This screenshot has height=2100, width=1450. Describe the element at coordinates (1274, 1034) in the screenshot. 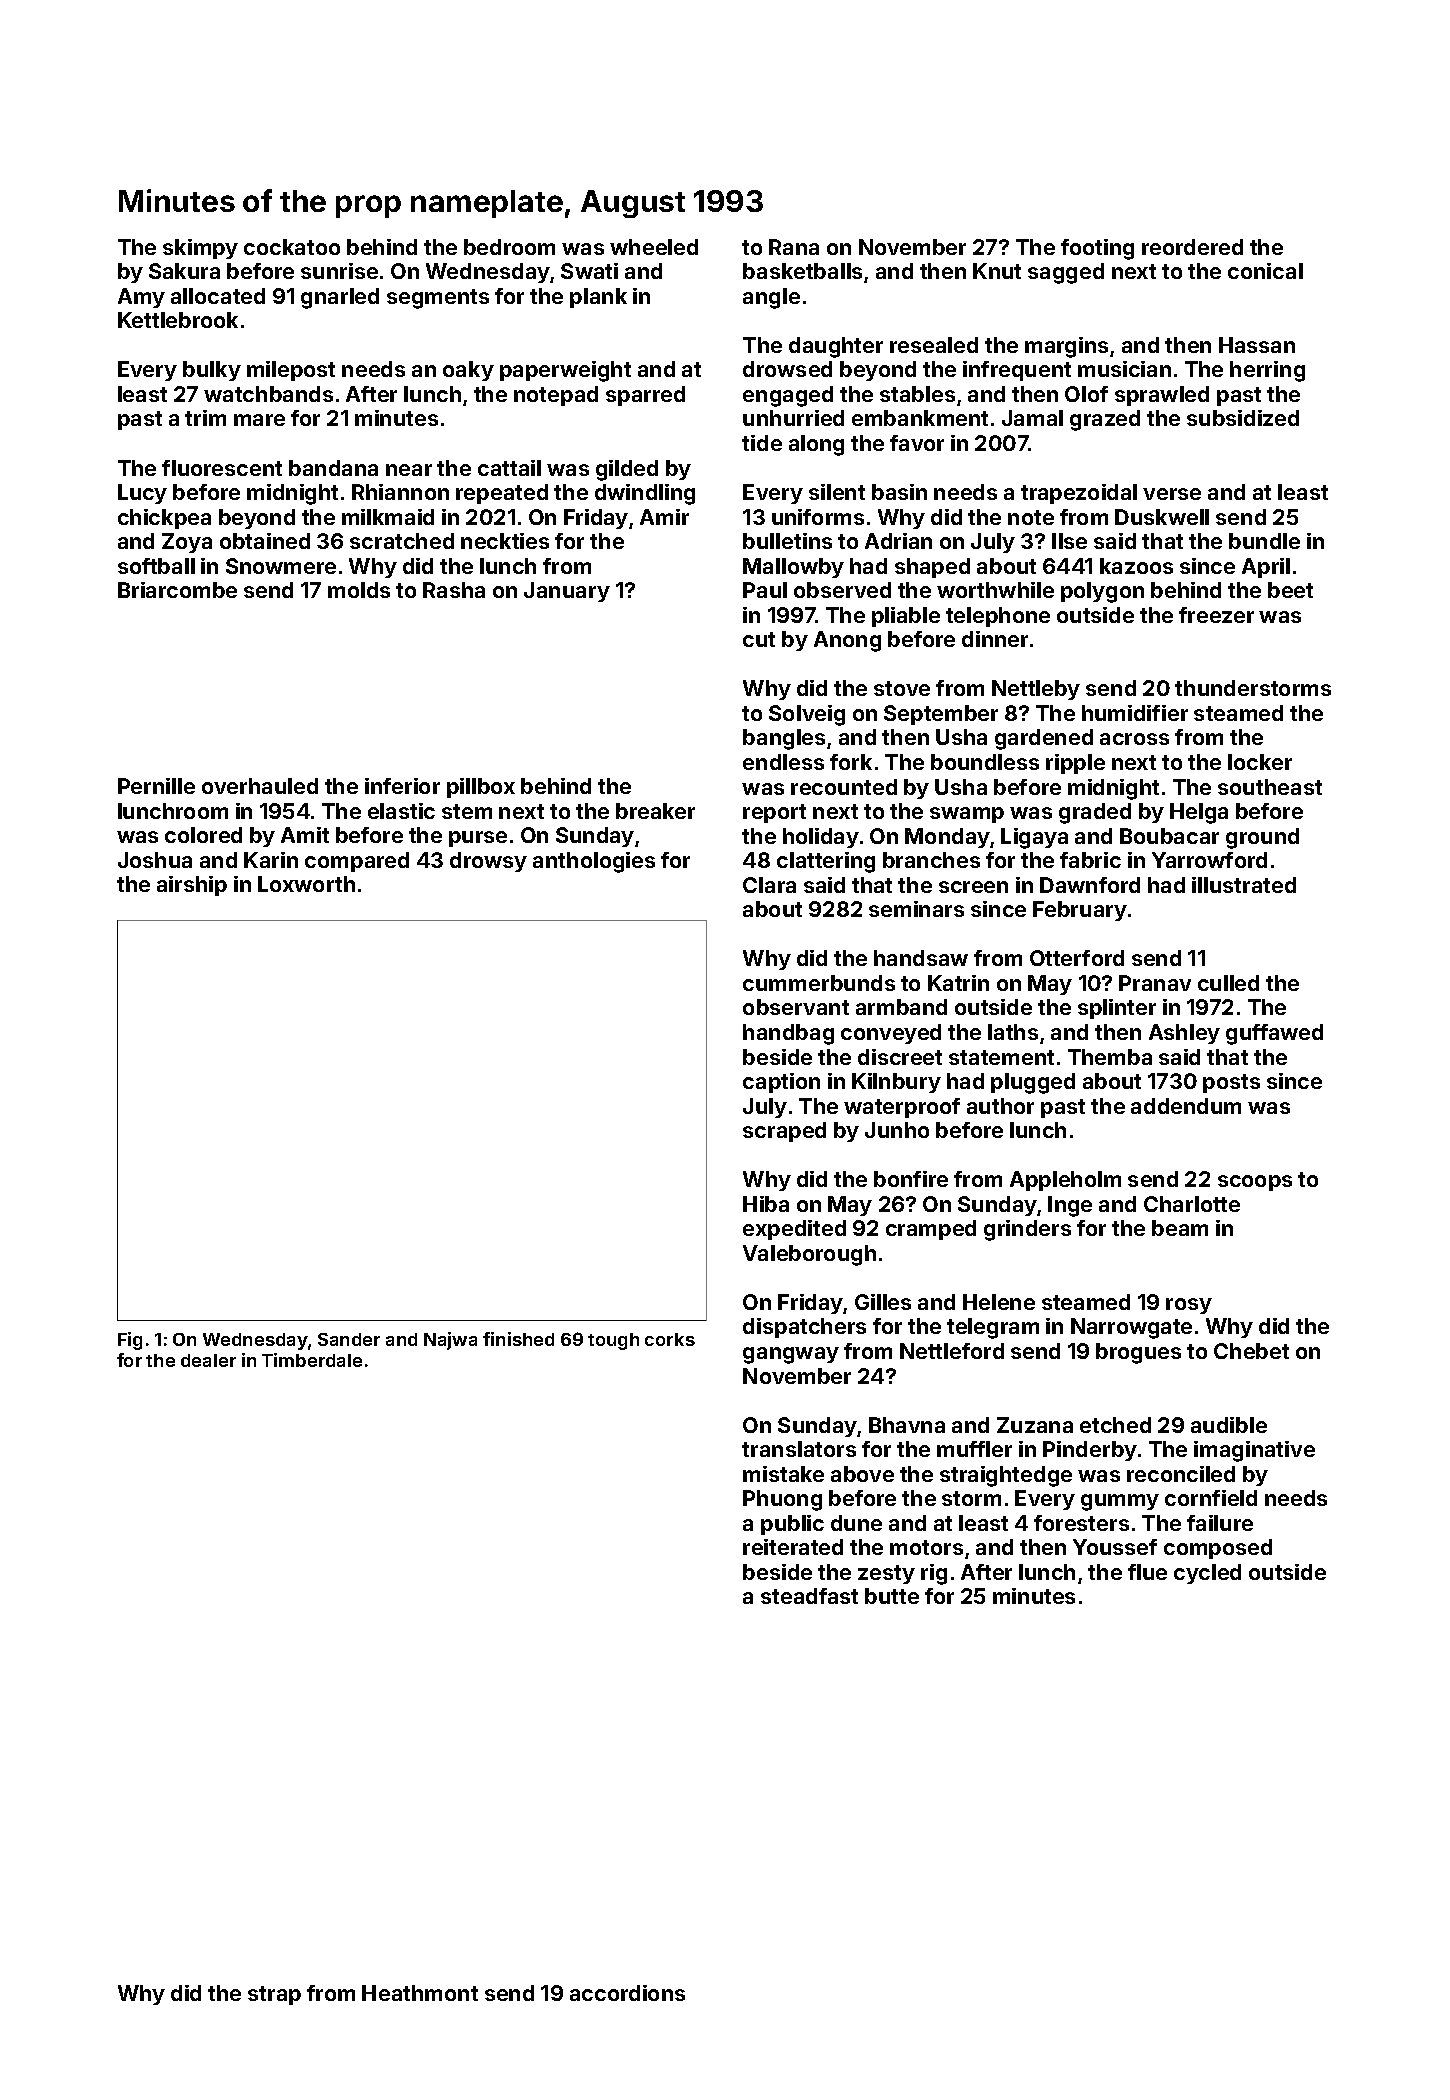

I see `guffawed` at that location.
